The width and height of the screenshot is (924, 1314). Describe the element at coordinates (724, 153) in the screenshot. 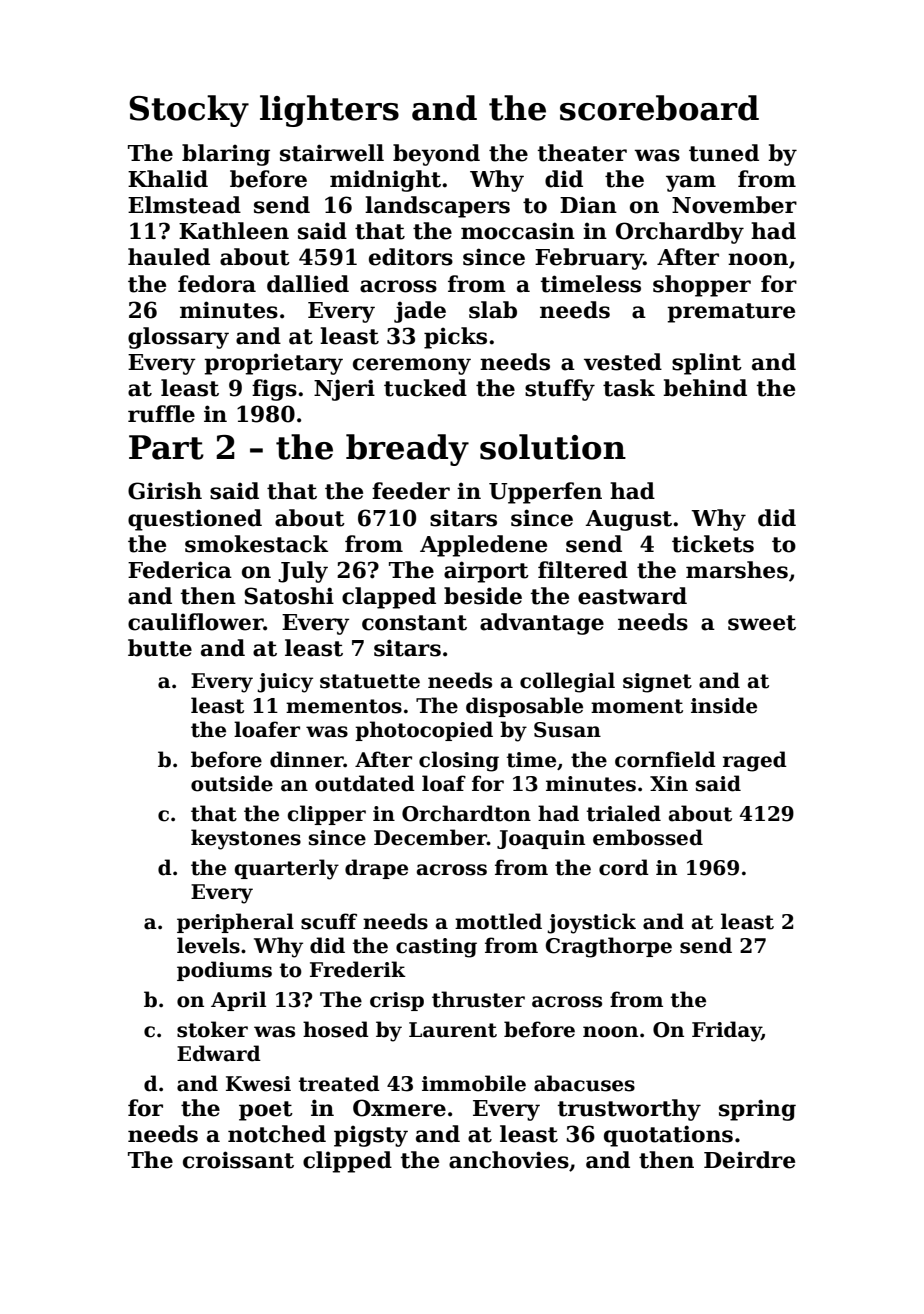

I see `tuned` at that location.
